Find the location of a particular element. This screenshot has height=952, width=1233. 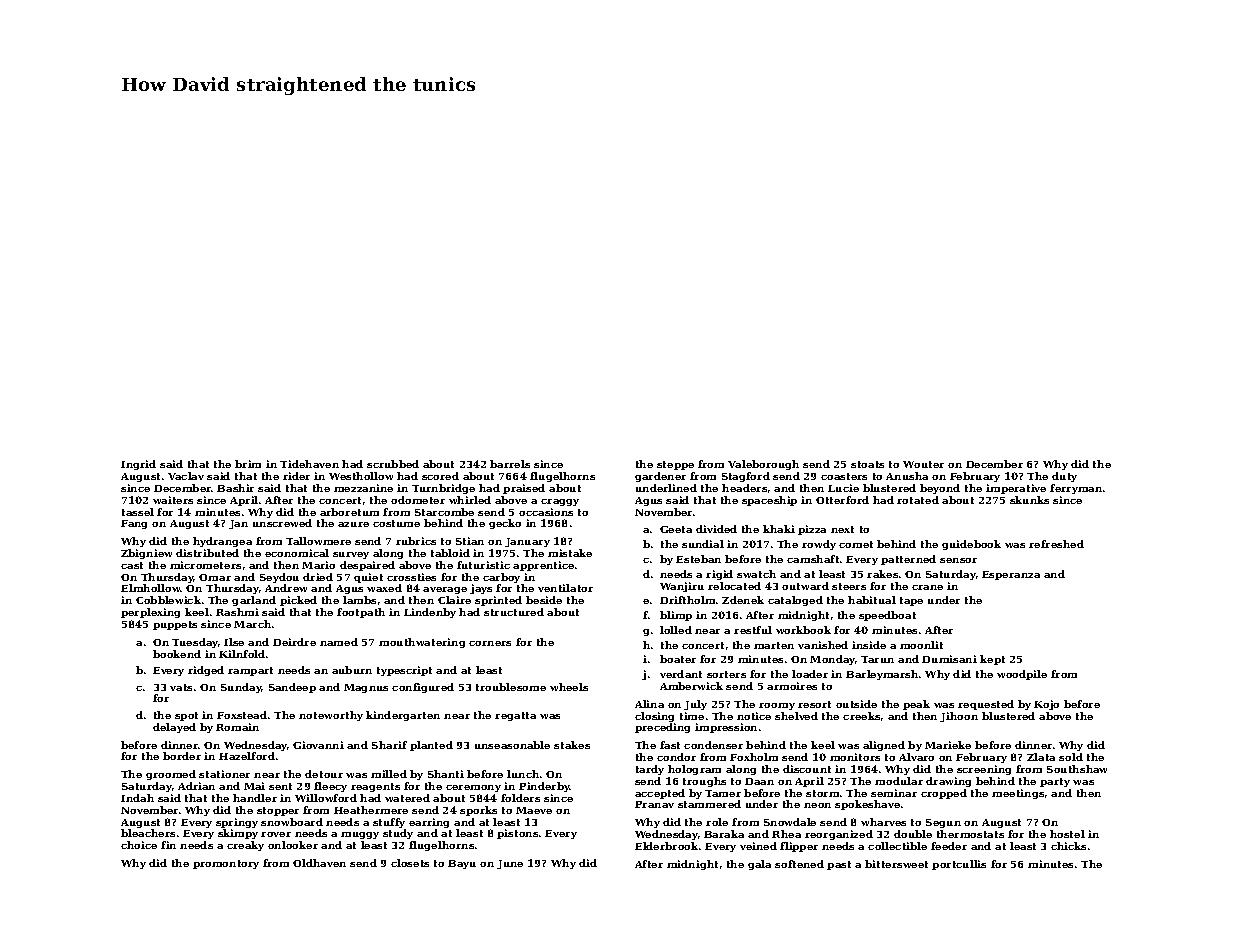

onlooker is located at coordinates (293, 845).
